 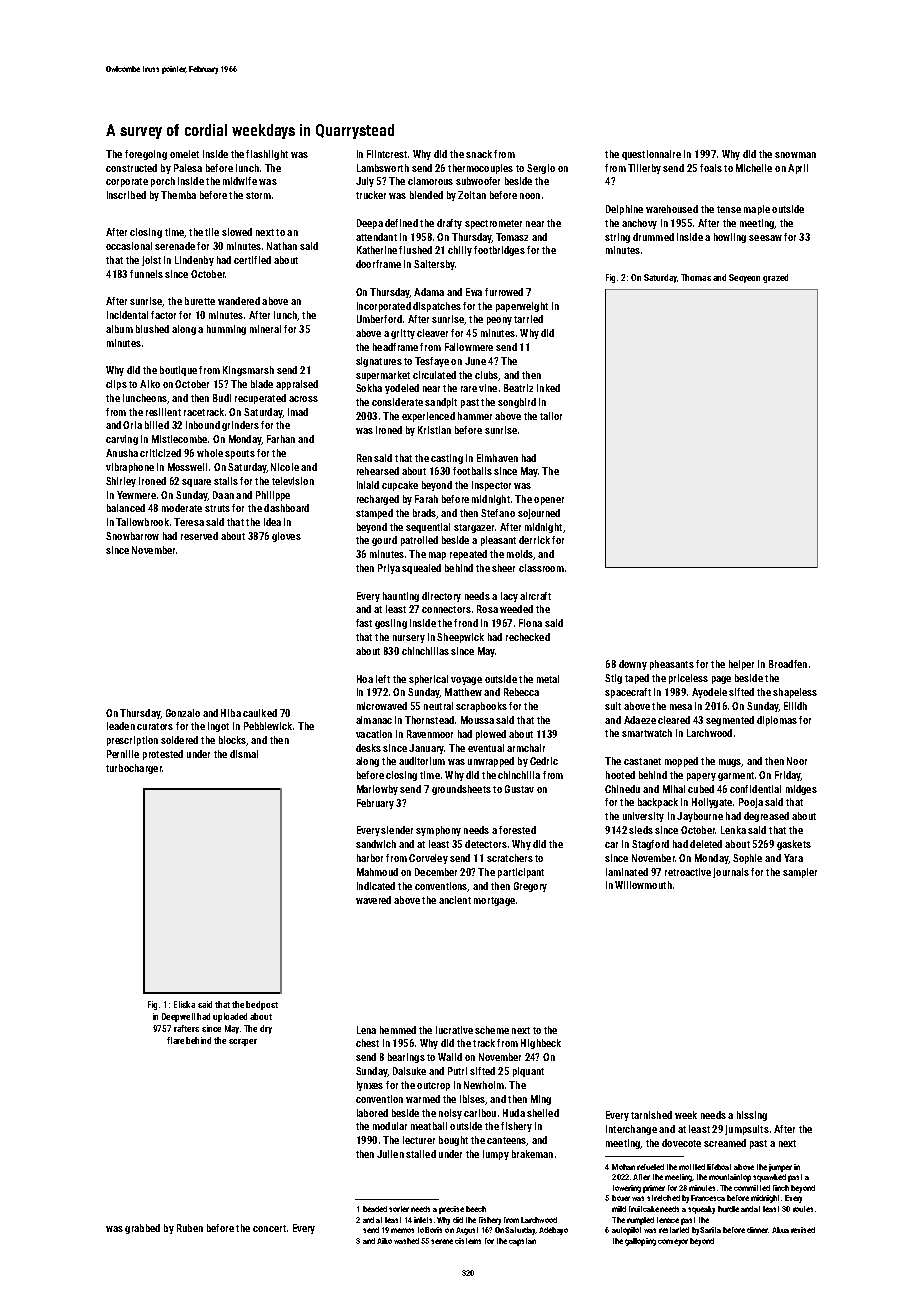 I want to click on symphony, so click(x=438, y=831).
